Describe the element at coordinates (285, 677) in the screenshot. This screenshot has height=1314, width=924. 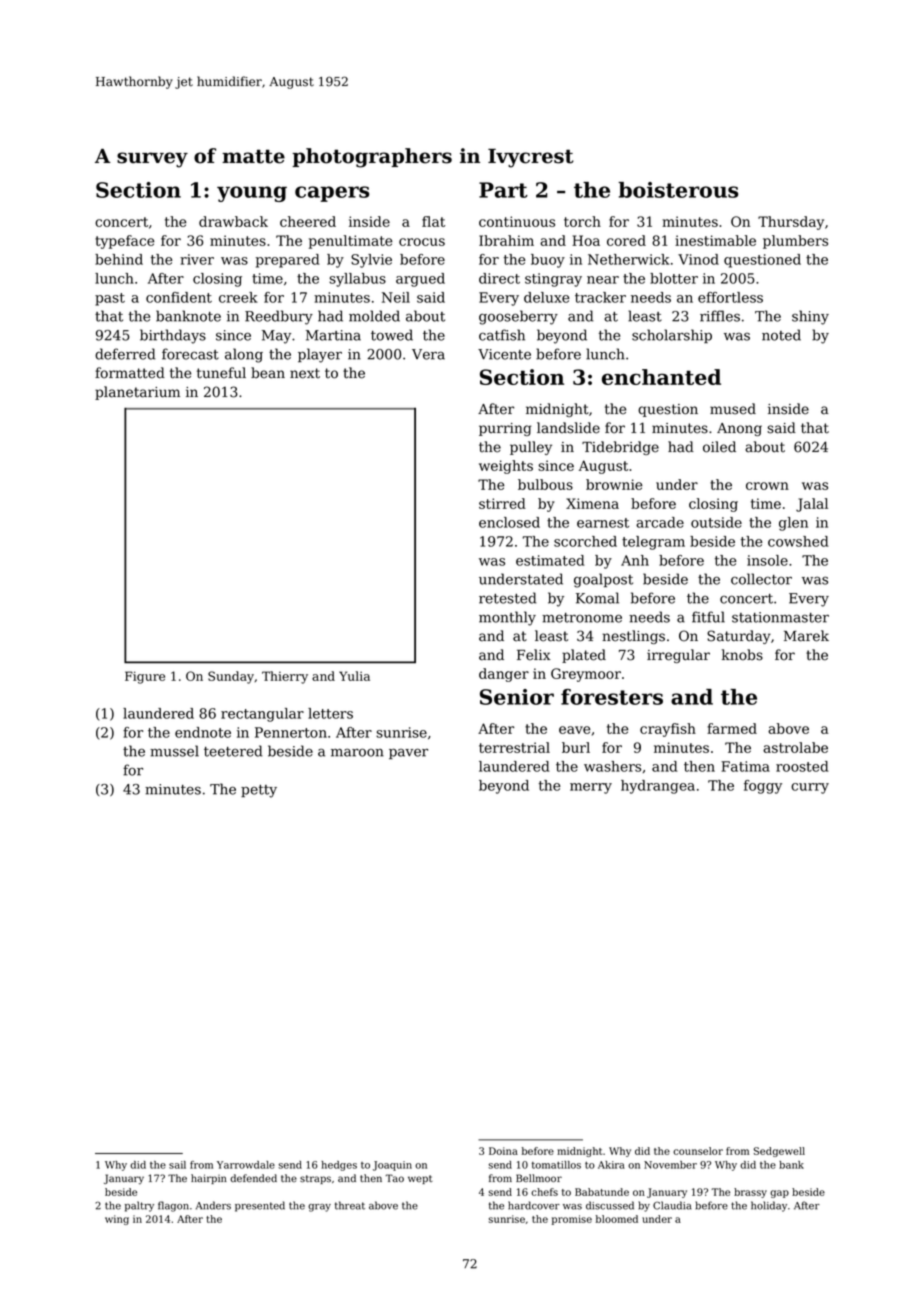
I see `Thierry` at that location.
